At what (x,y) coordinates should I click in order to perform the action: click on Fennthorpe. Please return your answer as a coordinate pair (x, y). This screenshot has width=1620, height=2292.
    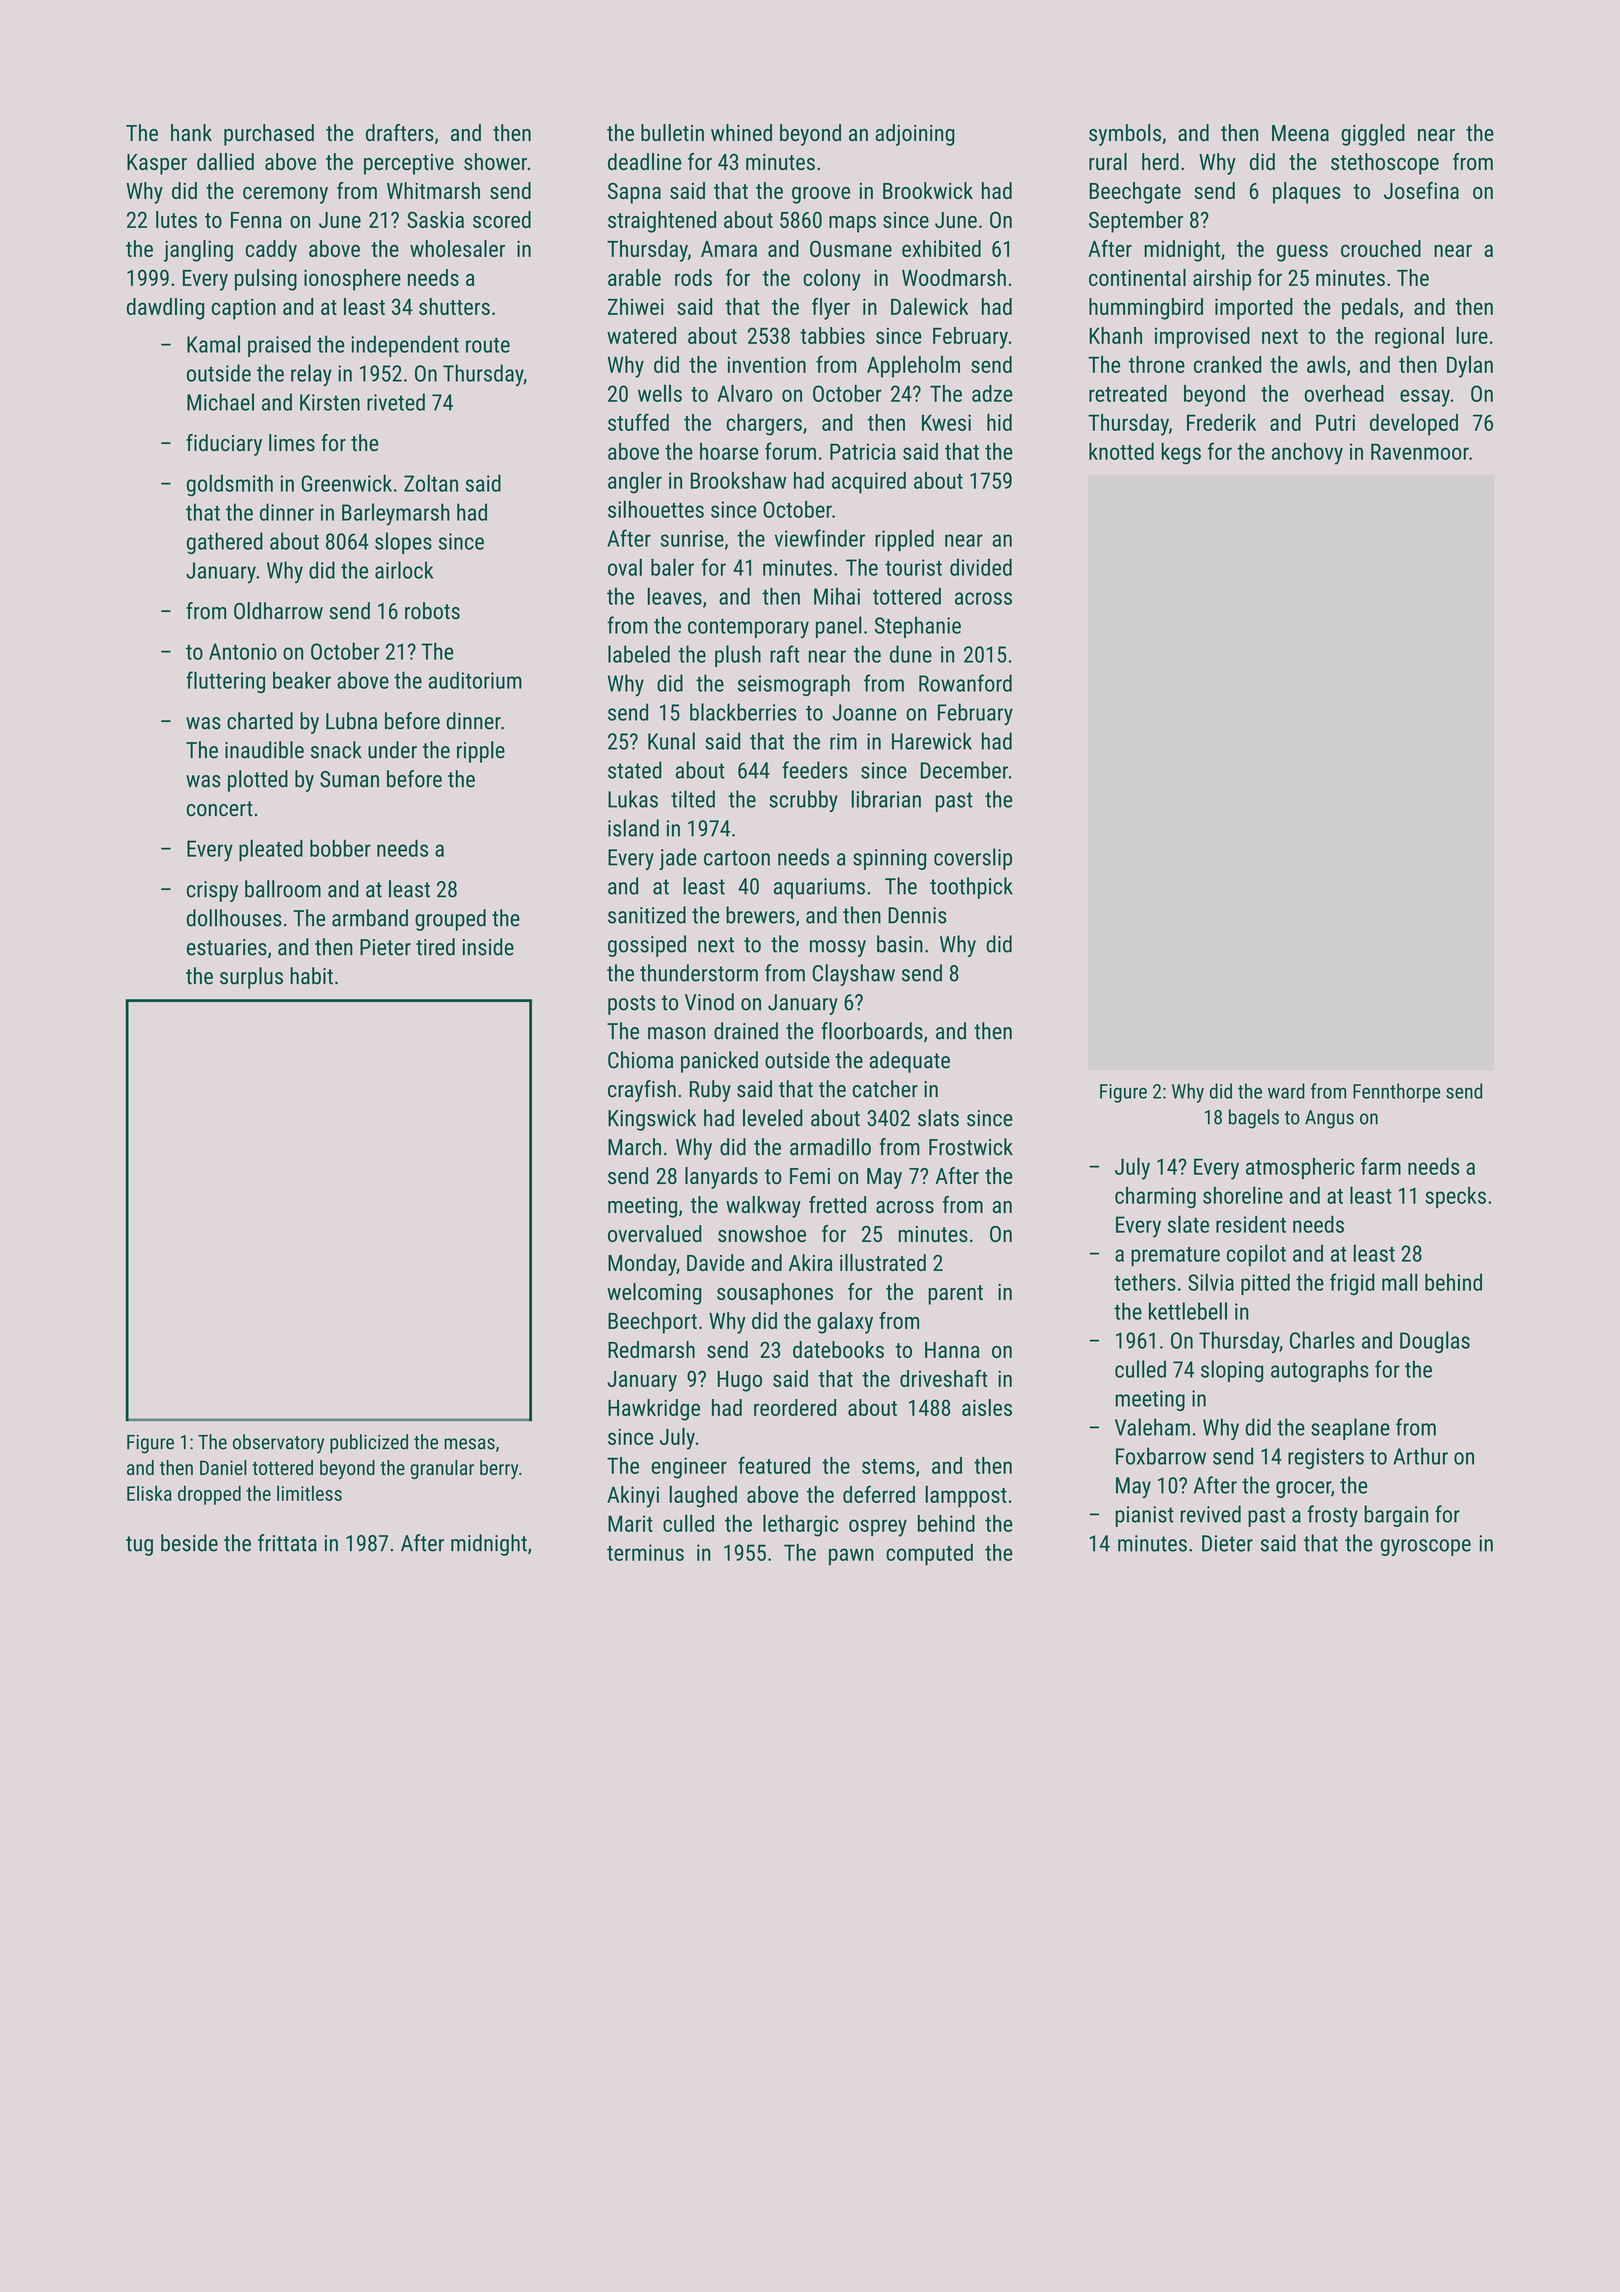
    Looking at the image, I should click on (1396, 1093).
